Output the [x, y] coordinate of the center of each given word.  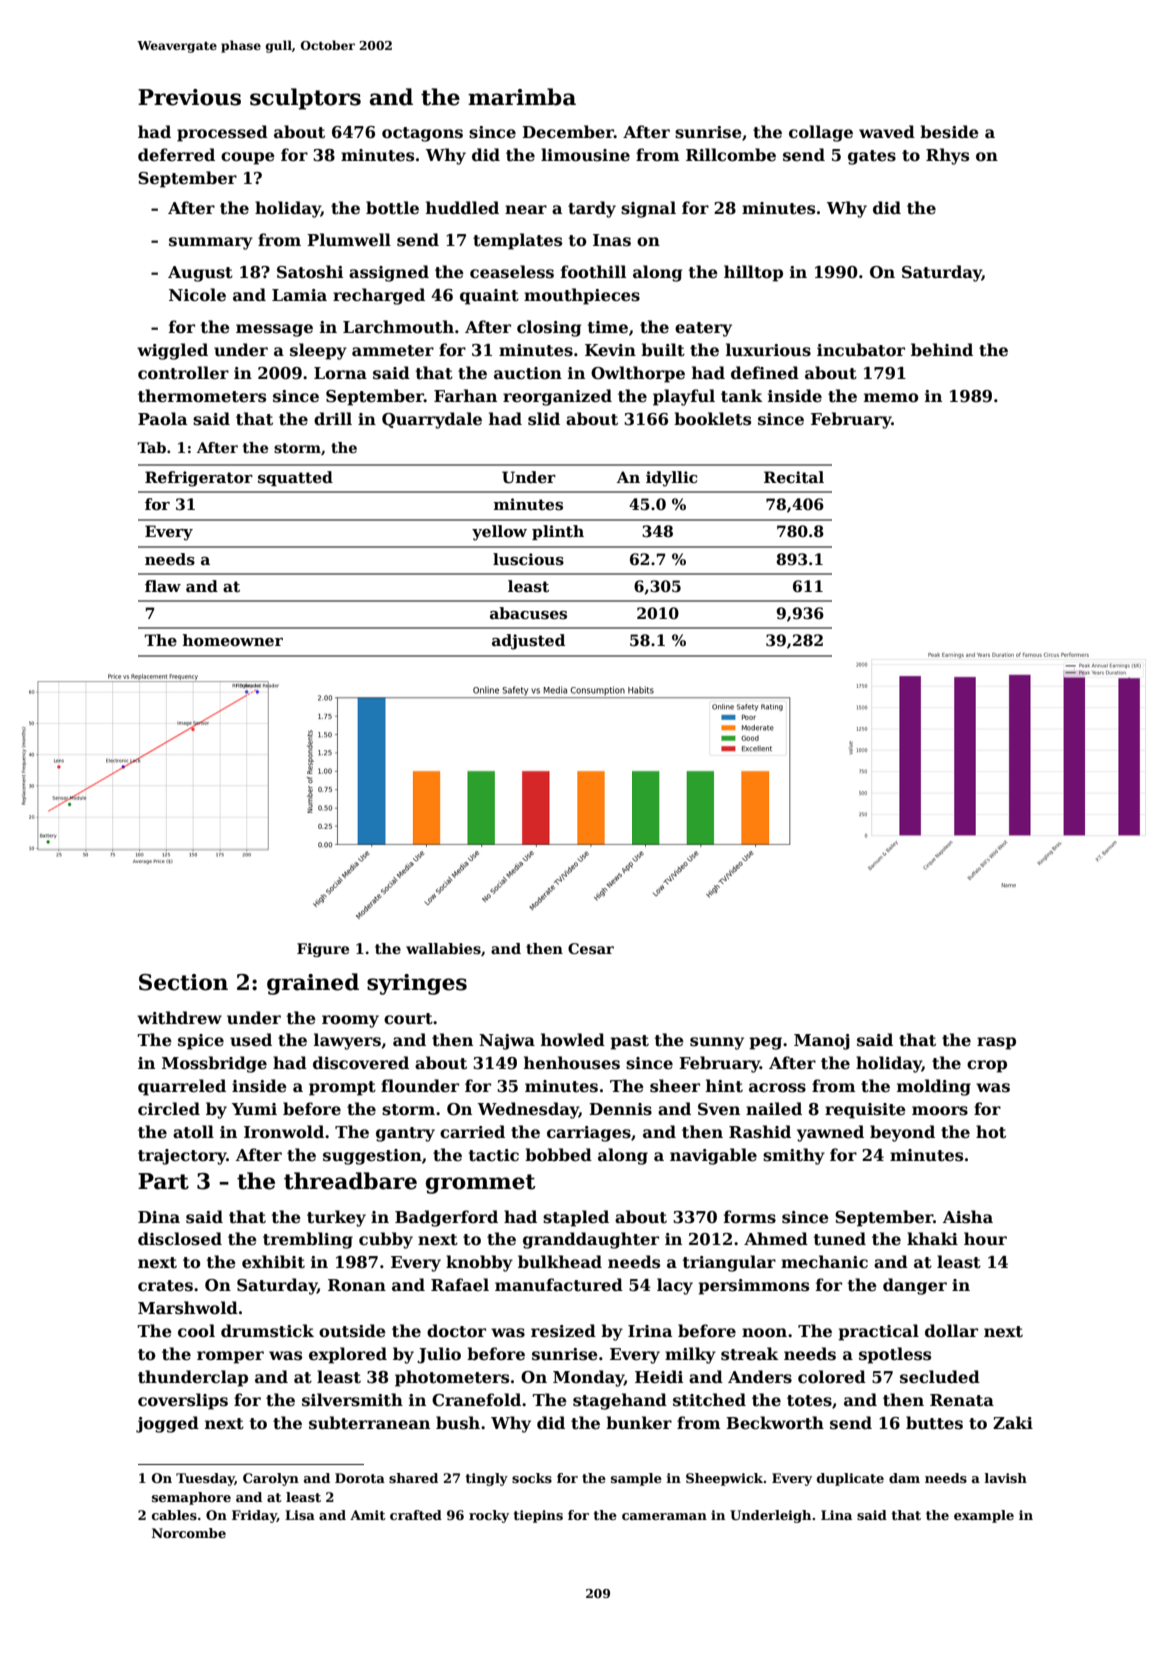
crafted [416, 1515]
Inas [612, 240]
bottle [392, 208]
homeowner [233, 640]
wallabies [443, 948]
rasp [996, 1043]
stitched [709, 1400]
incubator [861, 350]
